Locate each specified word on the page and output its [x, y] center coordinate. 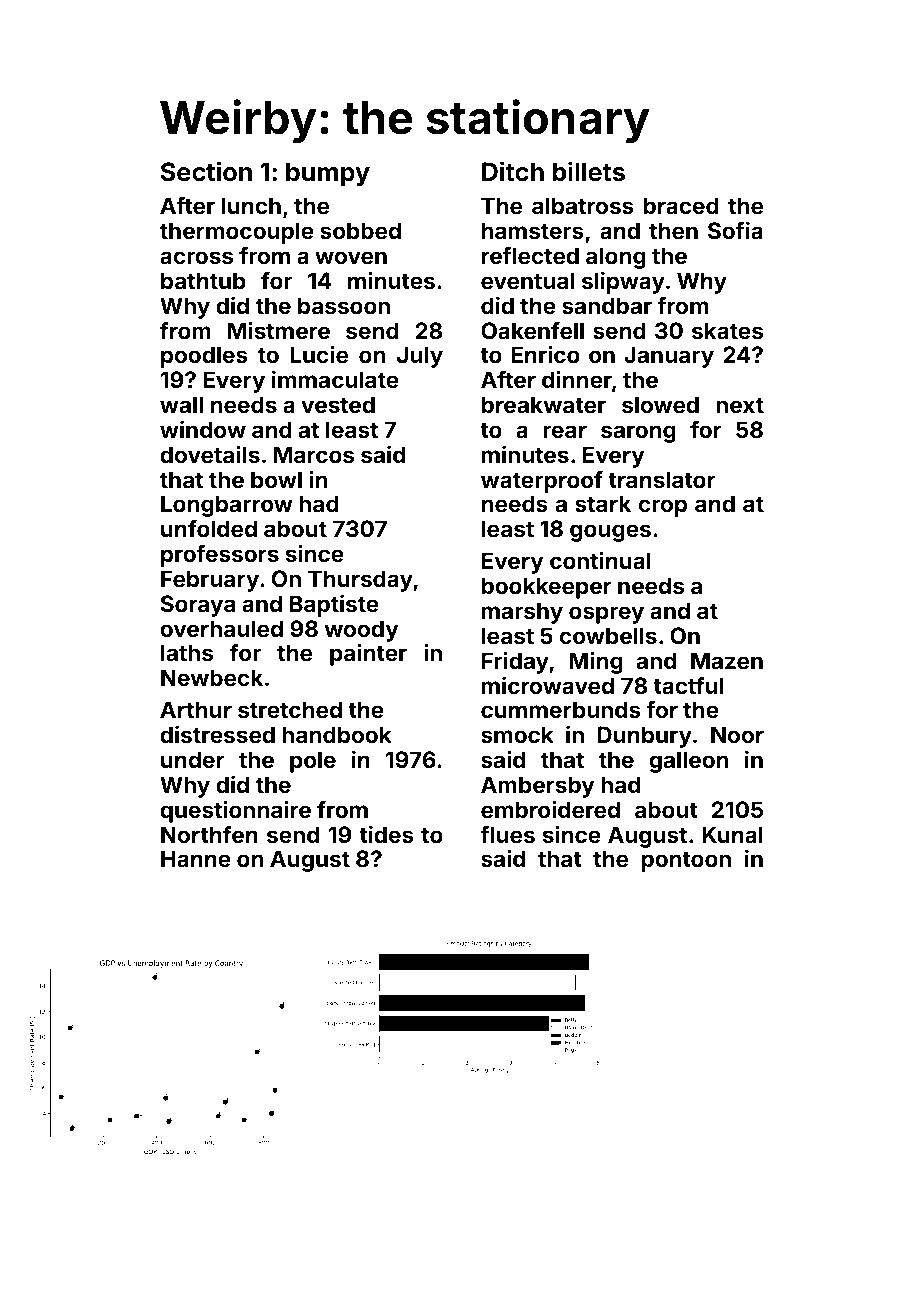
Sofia [735, 230]
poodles [204, 357]
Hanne [196, 858]
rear [565, 431]
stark [603, 503]
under [193, 759]
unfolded [209, 528]
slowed [660, 404]
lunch [251, 205]
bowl [276, 479]
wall [181, 404]
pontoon [686, 861]
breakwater [544, 404]
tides [386, 834]
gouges [610, 533]
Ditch [513, 171]
